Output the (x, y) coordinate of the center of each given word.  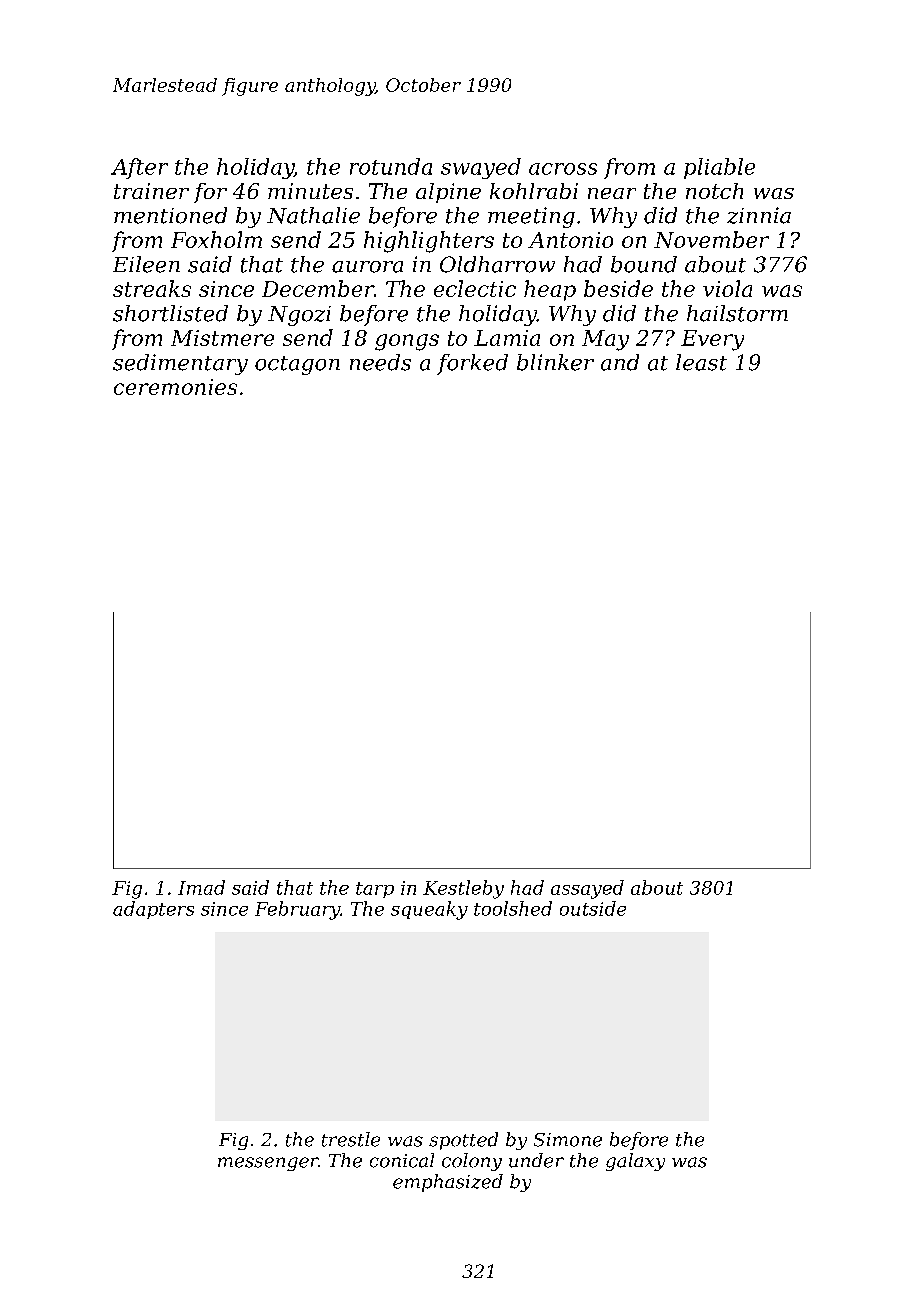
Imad (201, 887)
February (297, 910)
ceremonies (175, 387)
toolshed (513, 908)
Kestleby (463, 889)
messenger (268, 1164)
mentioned (170, 215)
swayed (481, 168)
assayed (587, 889)
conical (402, 1160)
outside (593, 908)
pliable (719, 168)
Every (712, 340)
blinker (555, 362)
